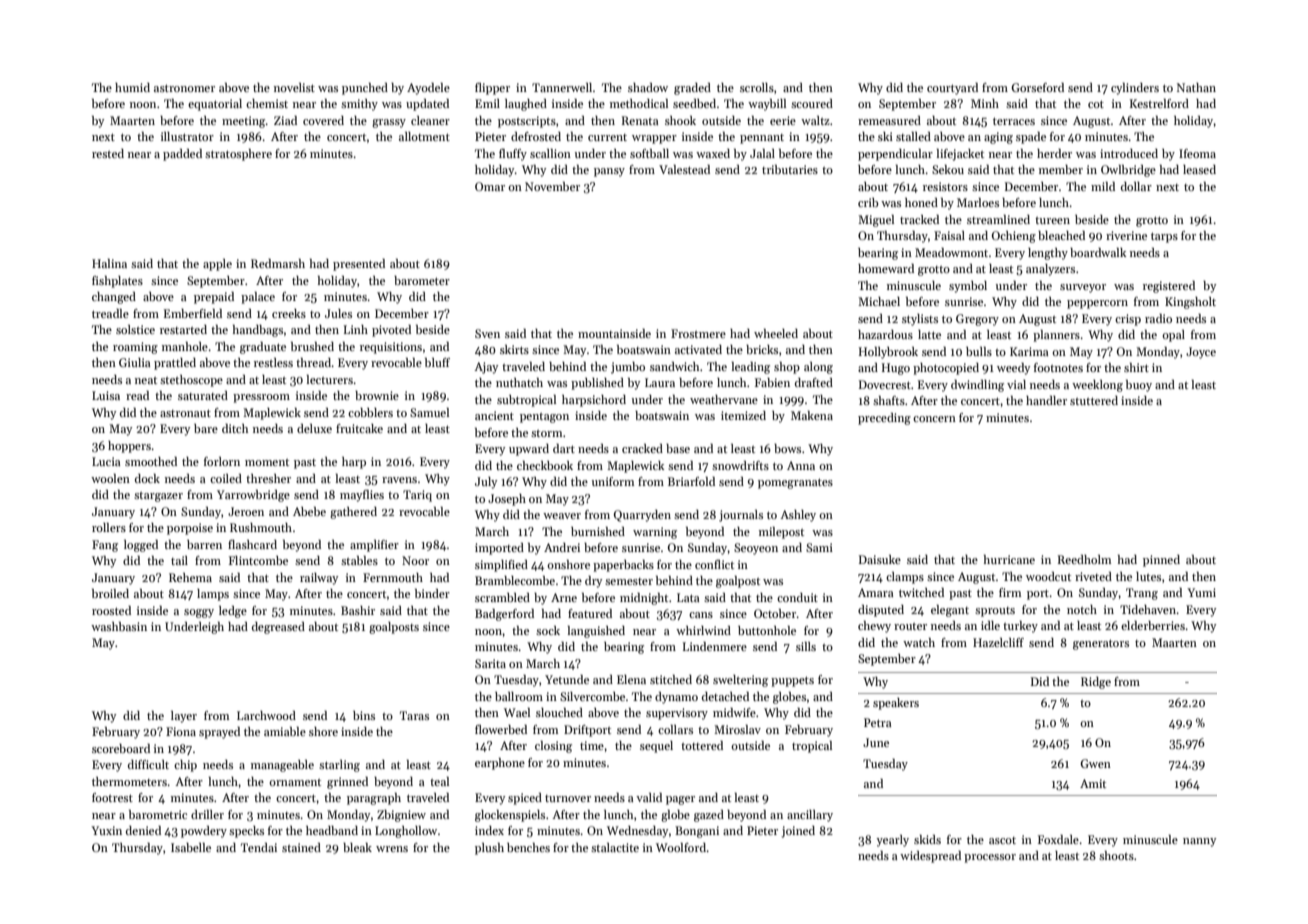 This screenshot has height=924, width=1308. What do you see at coordinates (109, 527) in the screenshot?
I see `rollers` at bounding box center [109, 527].
